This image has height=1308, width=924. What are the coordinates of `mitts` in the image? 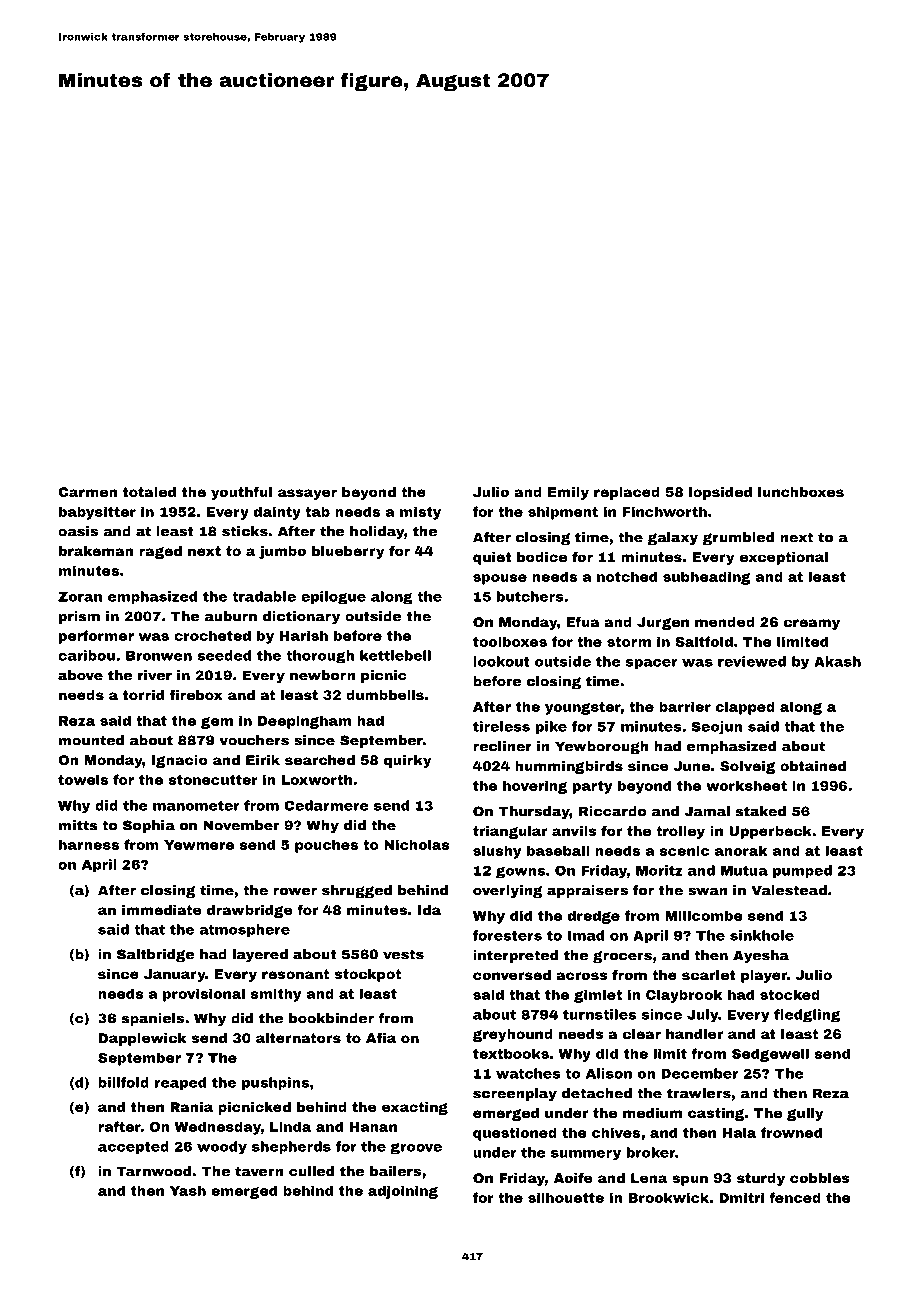 It's located at (78, 825).
